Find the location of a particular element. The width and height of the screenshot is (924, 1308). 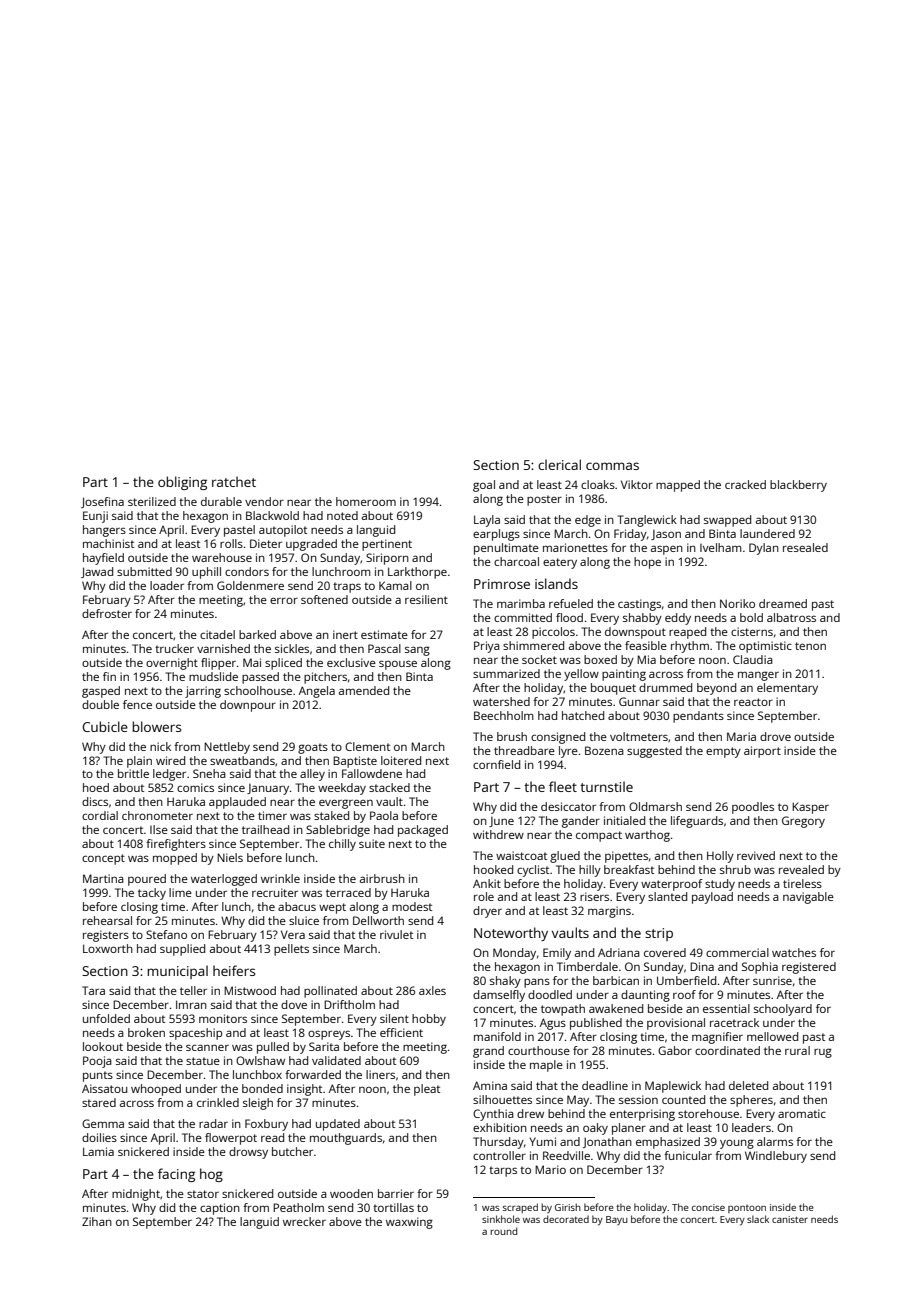

flowerpot is located at coordinates (231, 1139).
